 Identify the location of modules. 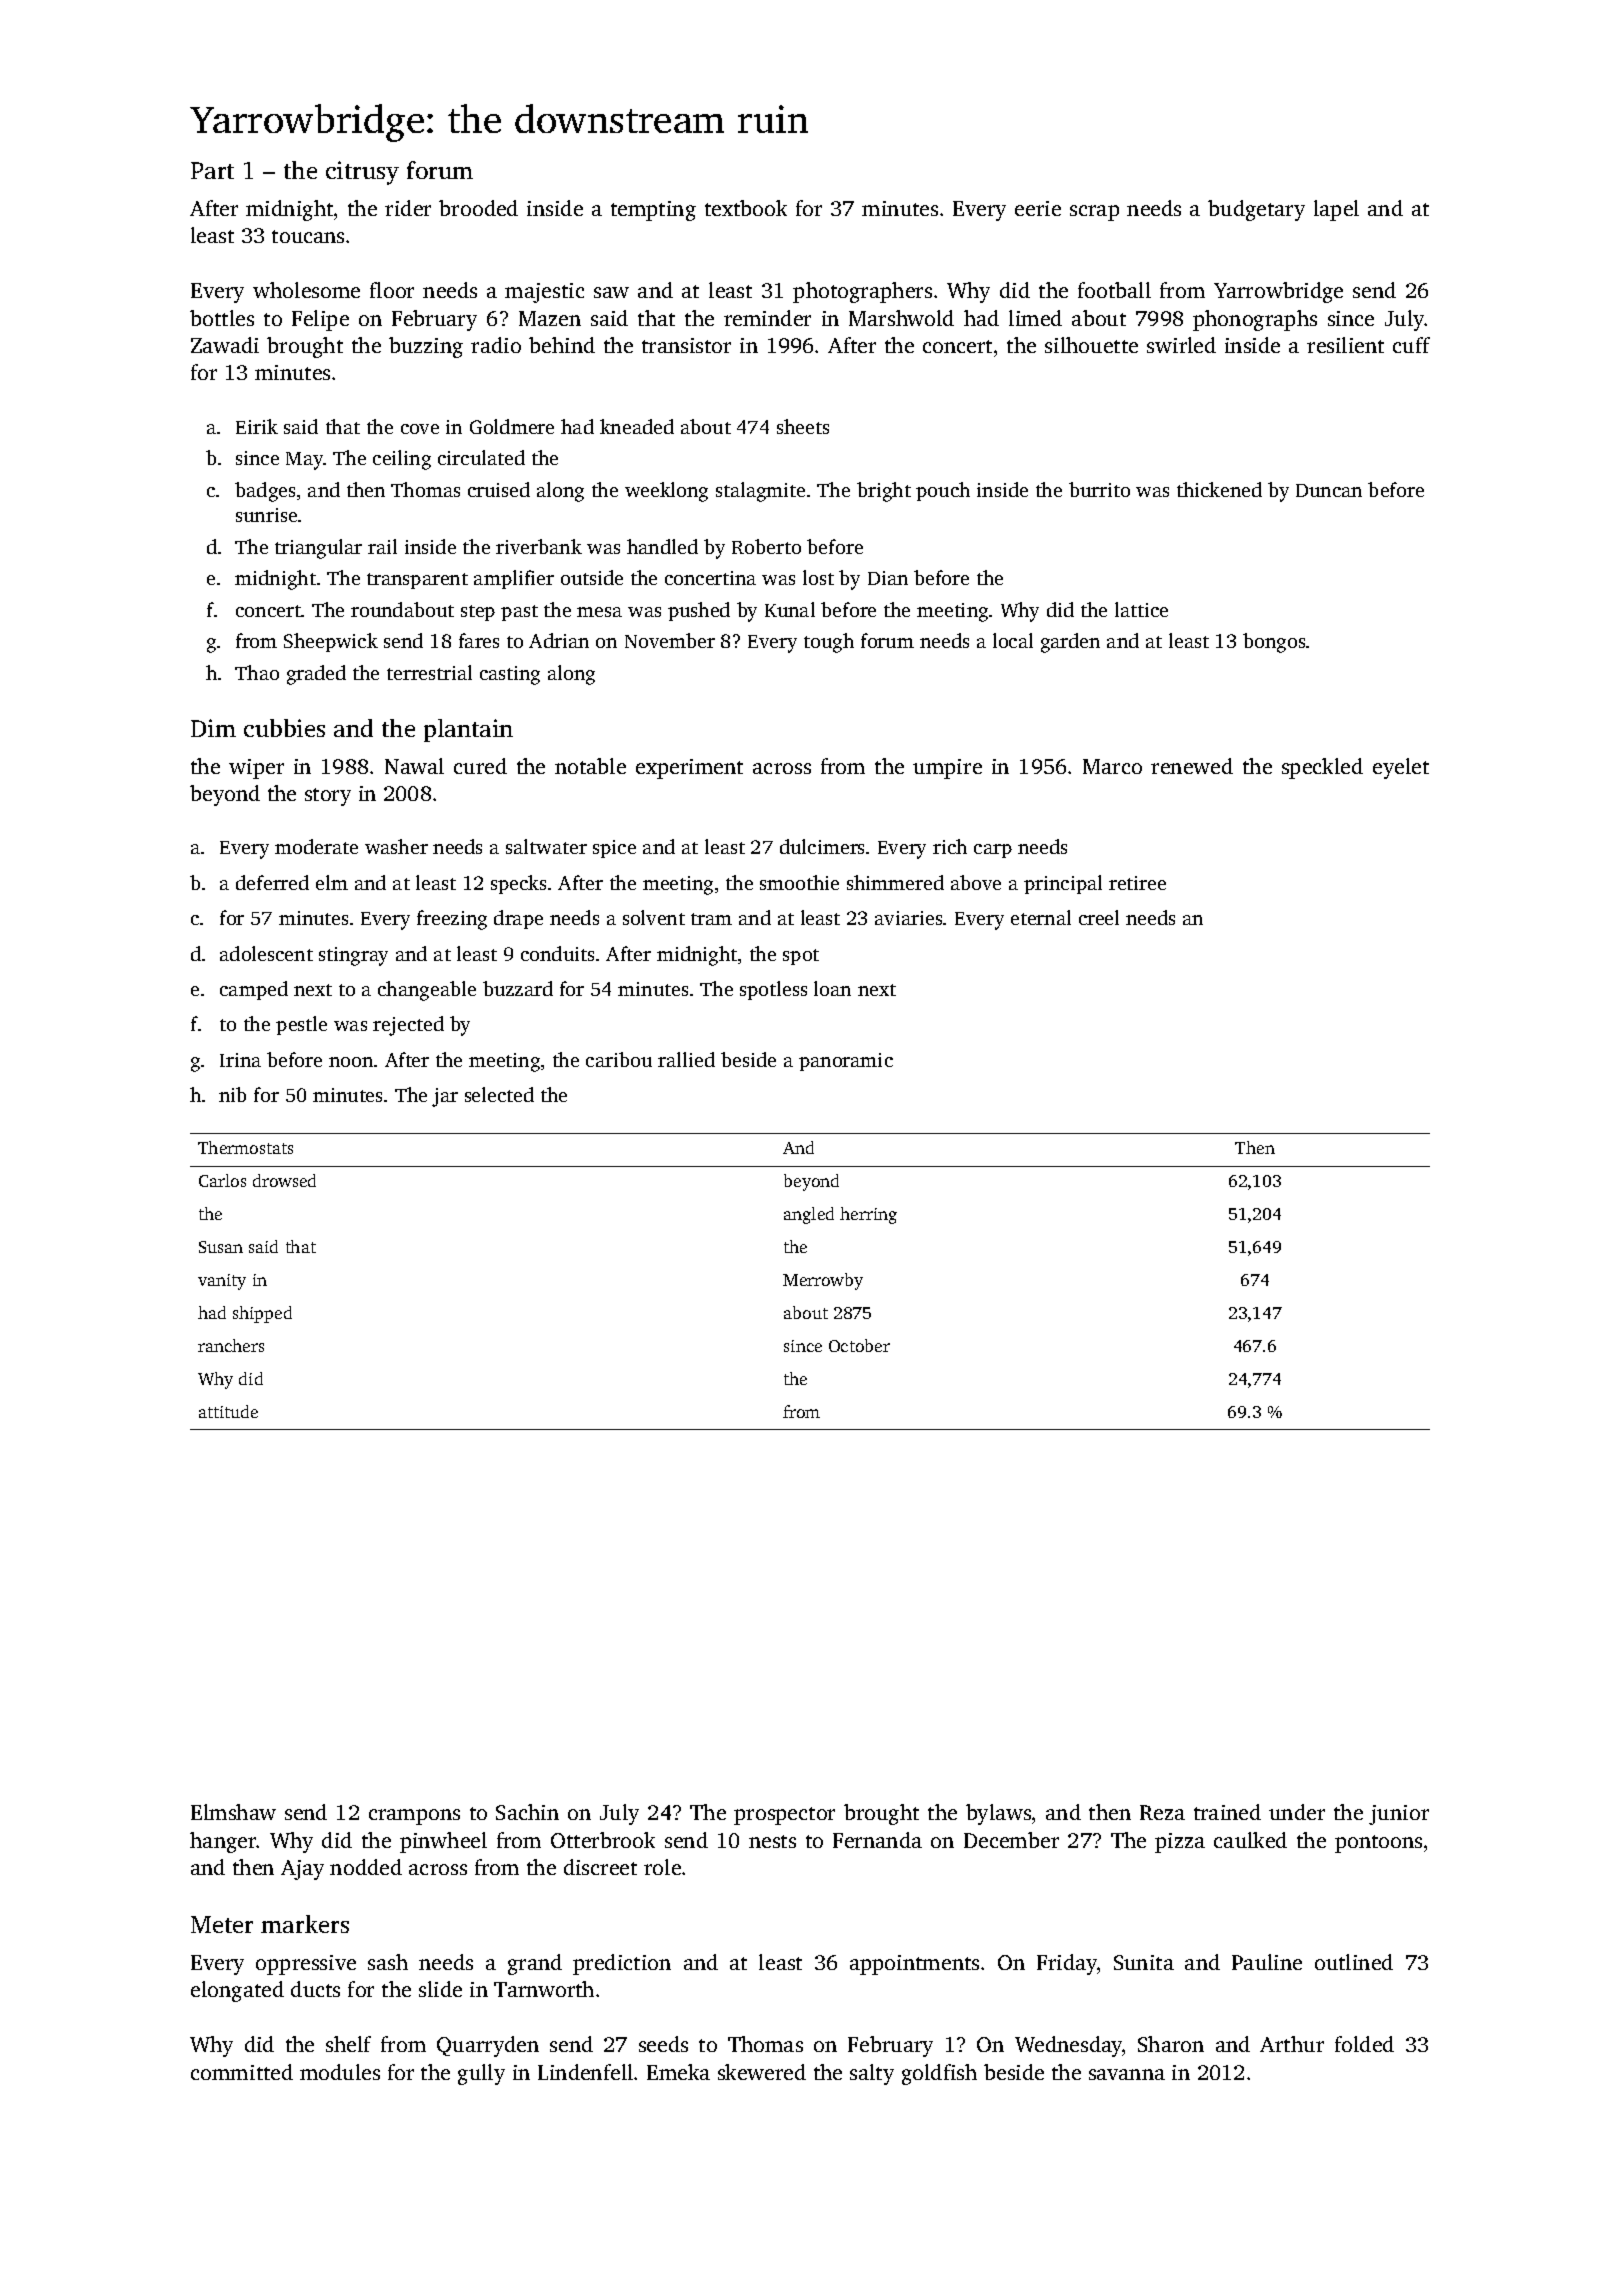
(340, 2072).
